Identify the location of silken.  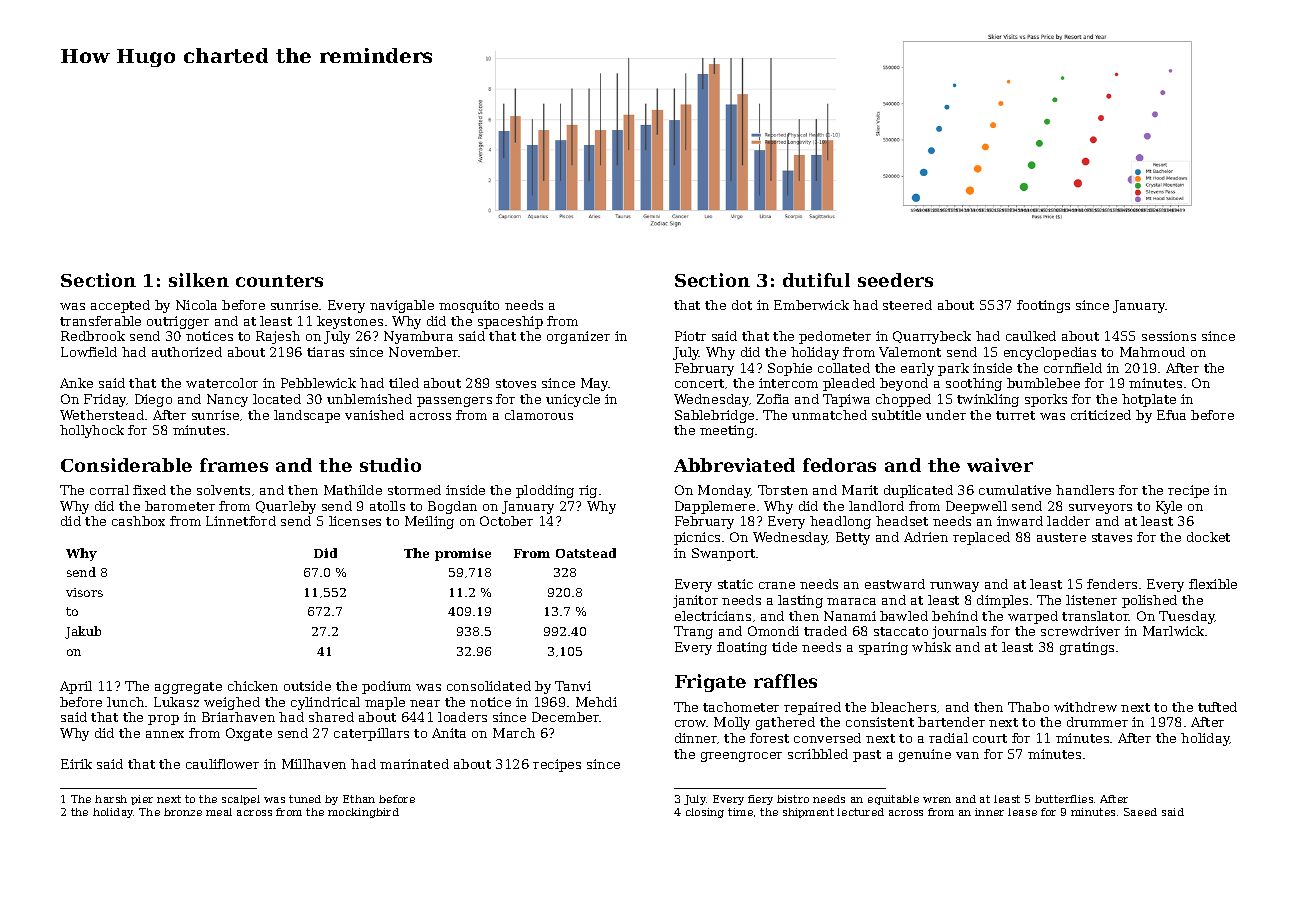
(199, 280).
